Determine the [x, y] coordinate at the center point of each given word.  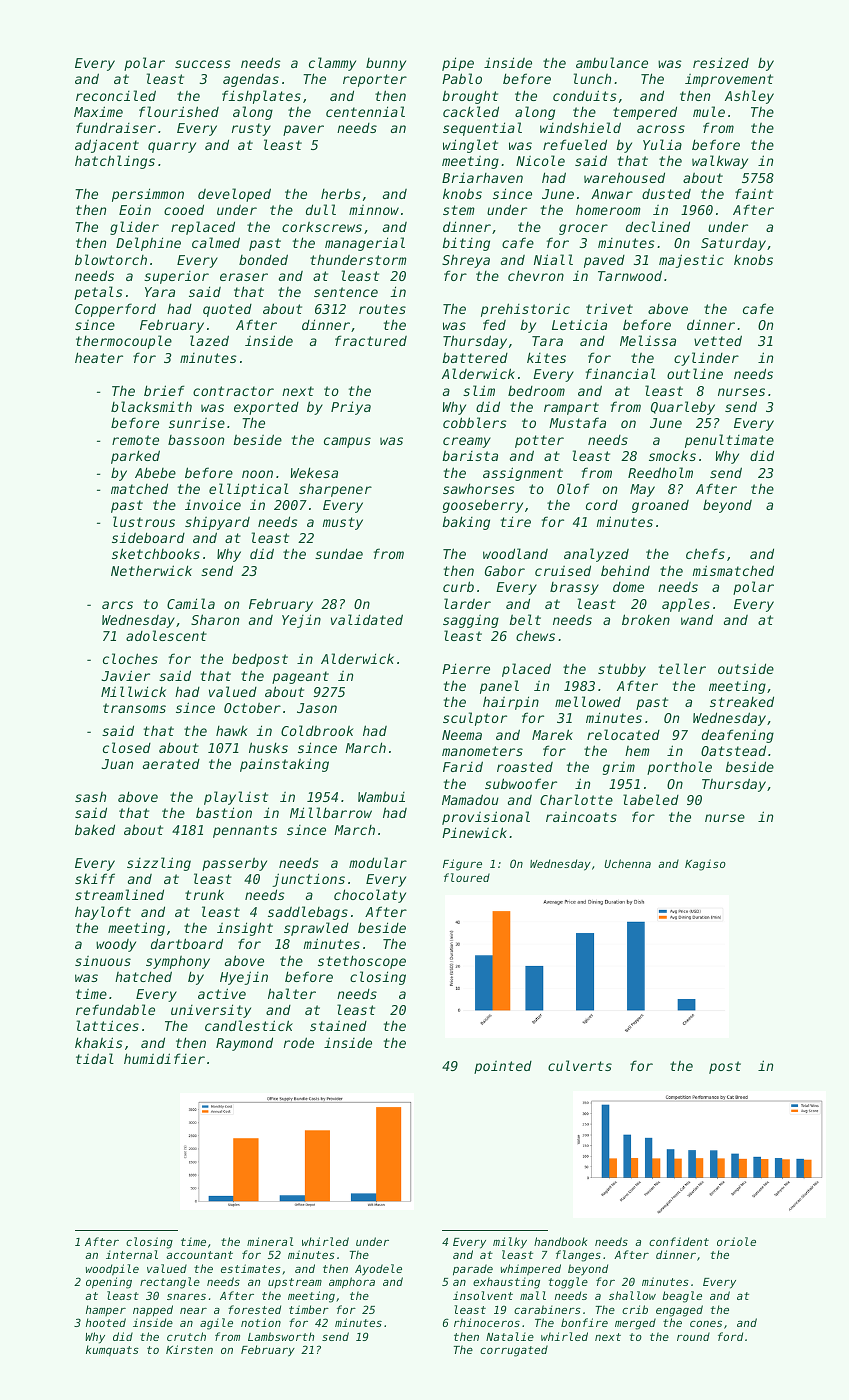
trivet [609, 308]
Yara [160, 292]
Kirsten [189, 1349]
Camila [191, 603]
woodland [515, 553]
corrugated [514, 1351]
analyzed [596, 555]
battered [475, 358]
